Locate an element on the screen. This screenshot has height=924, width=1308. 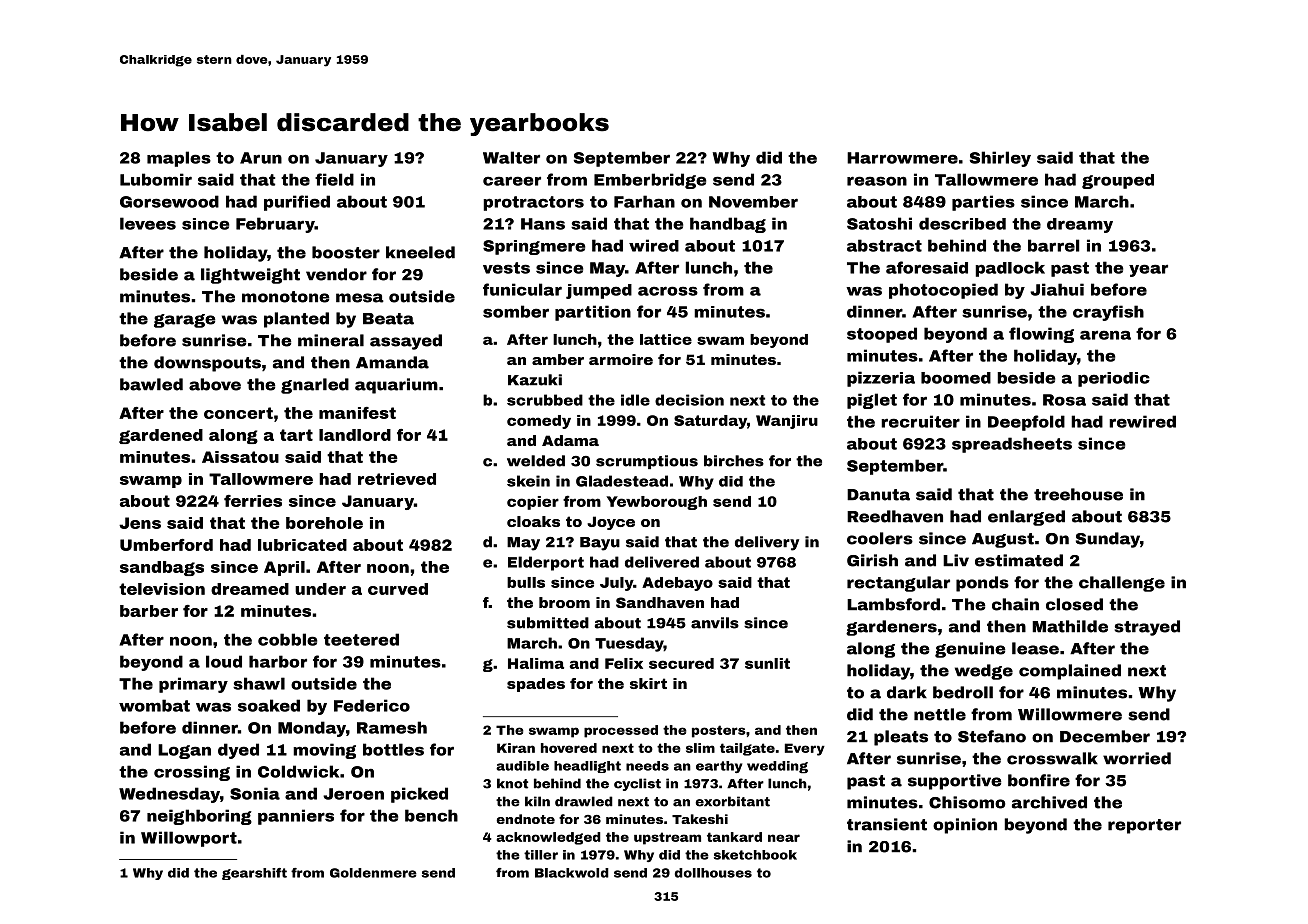
Adama is located at coordinates (570, 440).
